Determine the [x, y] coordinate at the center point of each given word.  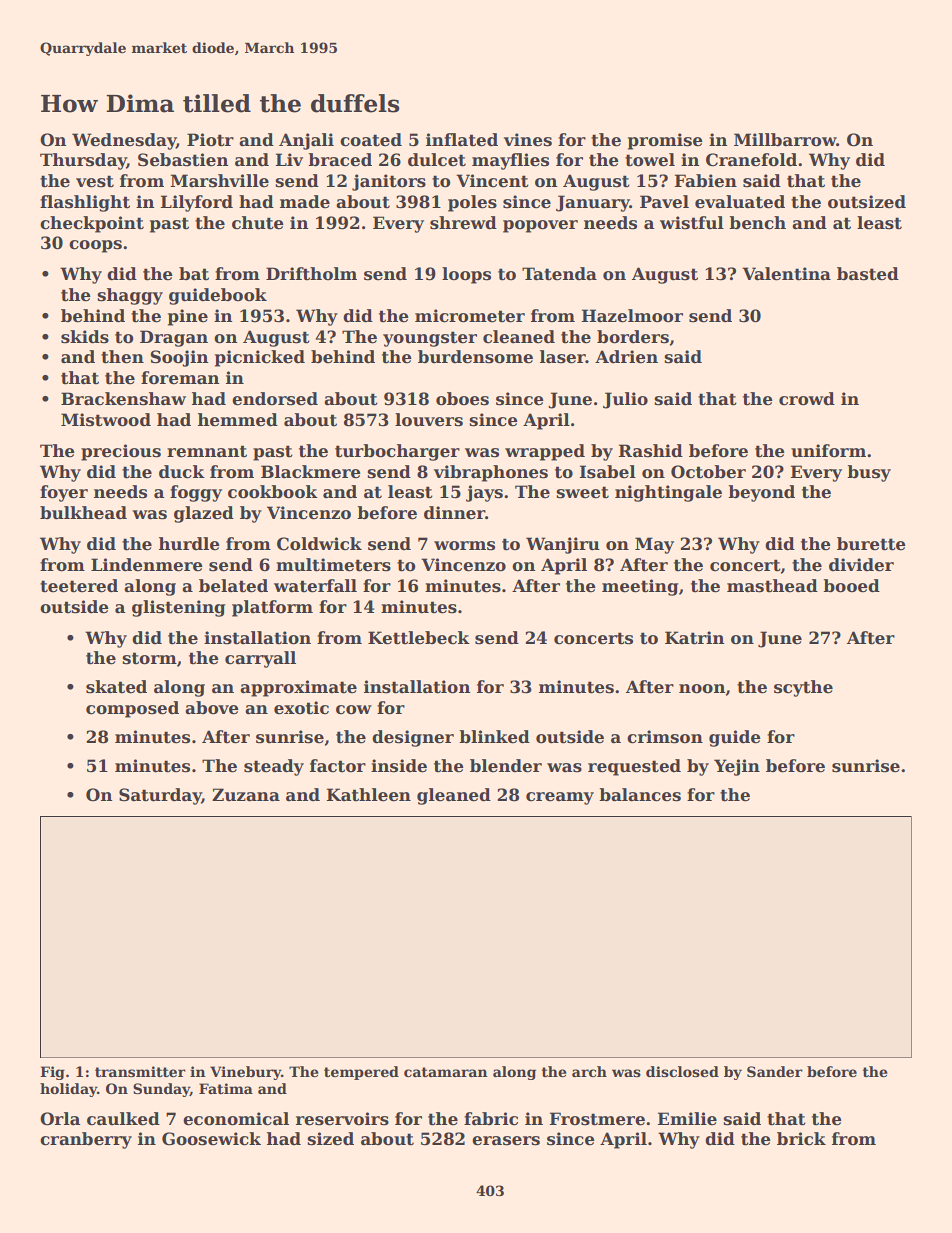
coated [371, 140]
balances [640, 795]
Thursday [83, 161]
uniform [828, 451]
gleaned [454, 796]
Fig [52, 1073]
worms [464, 546]
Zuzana [246, 795]
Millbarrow [785, 140]
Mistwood [106, 420]
